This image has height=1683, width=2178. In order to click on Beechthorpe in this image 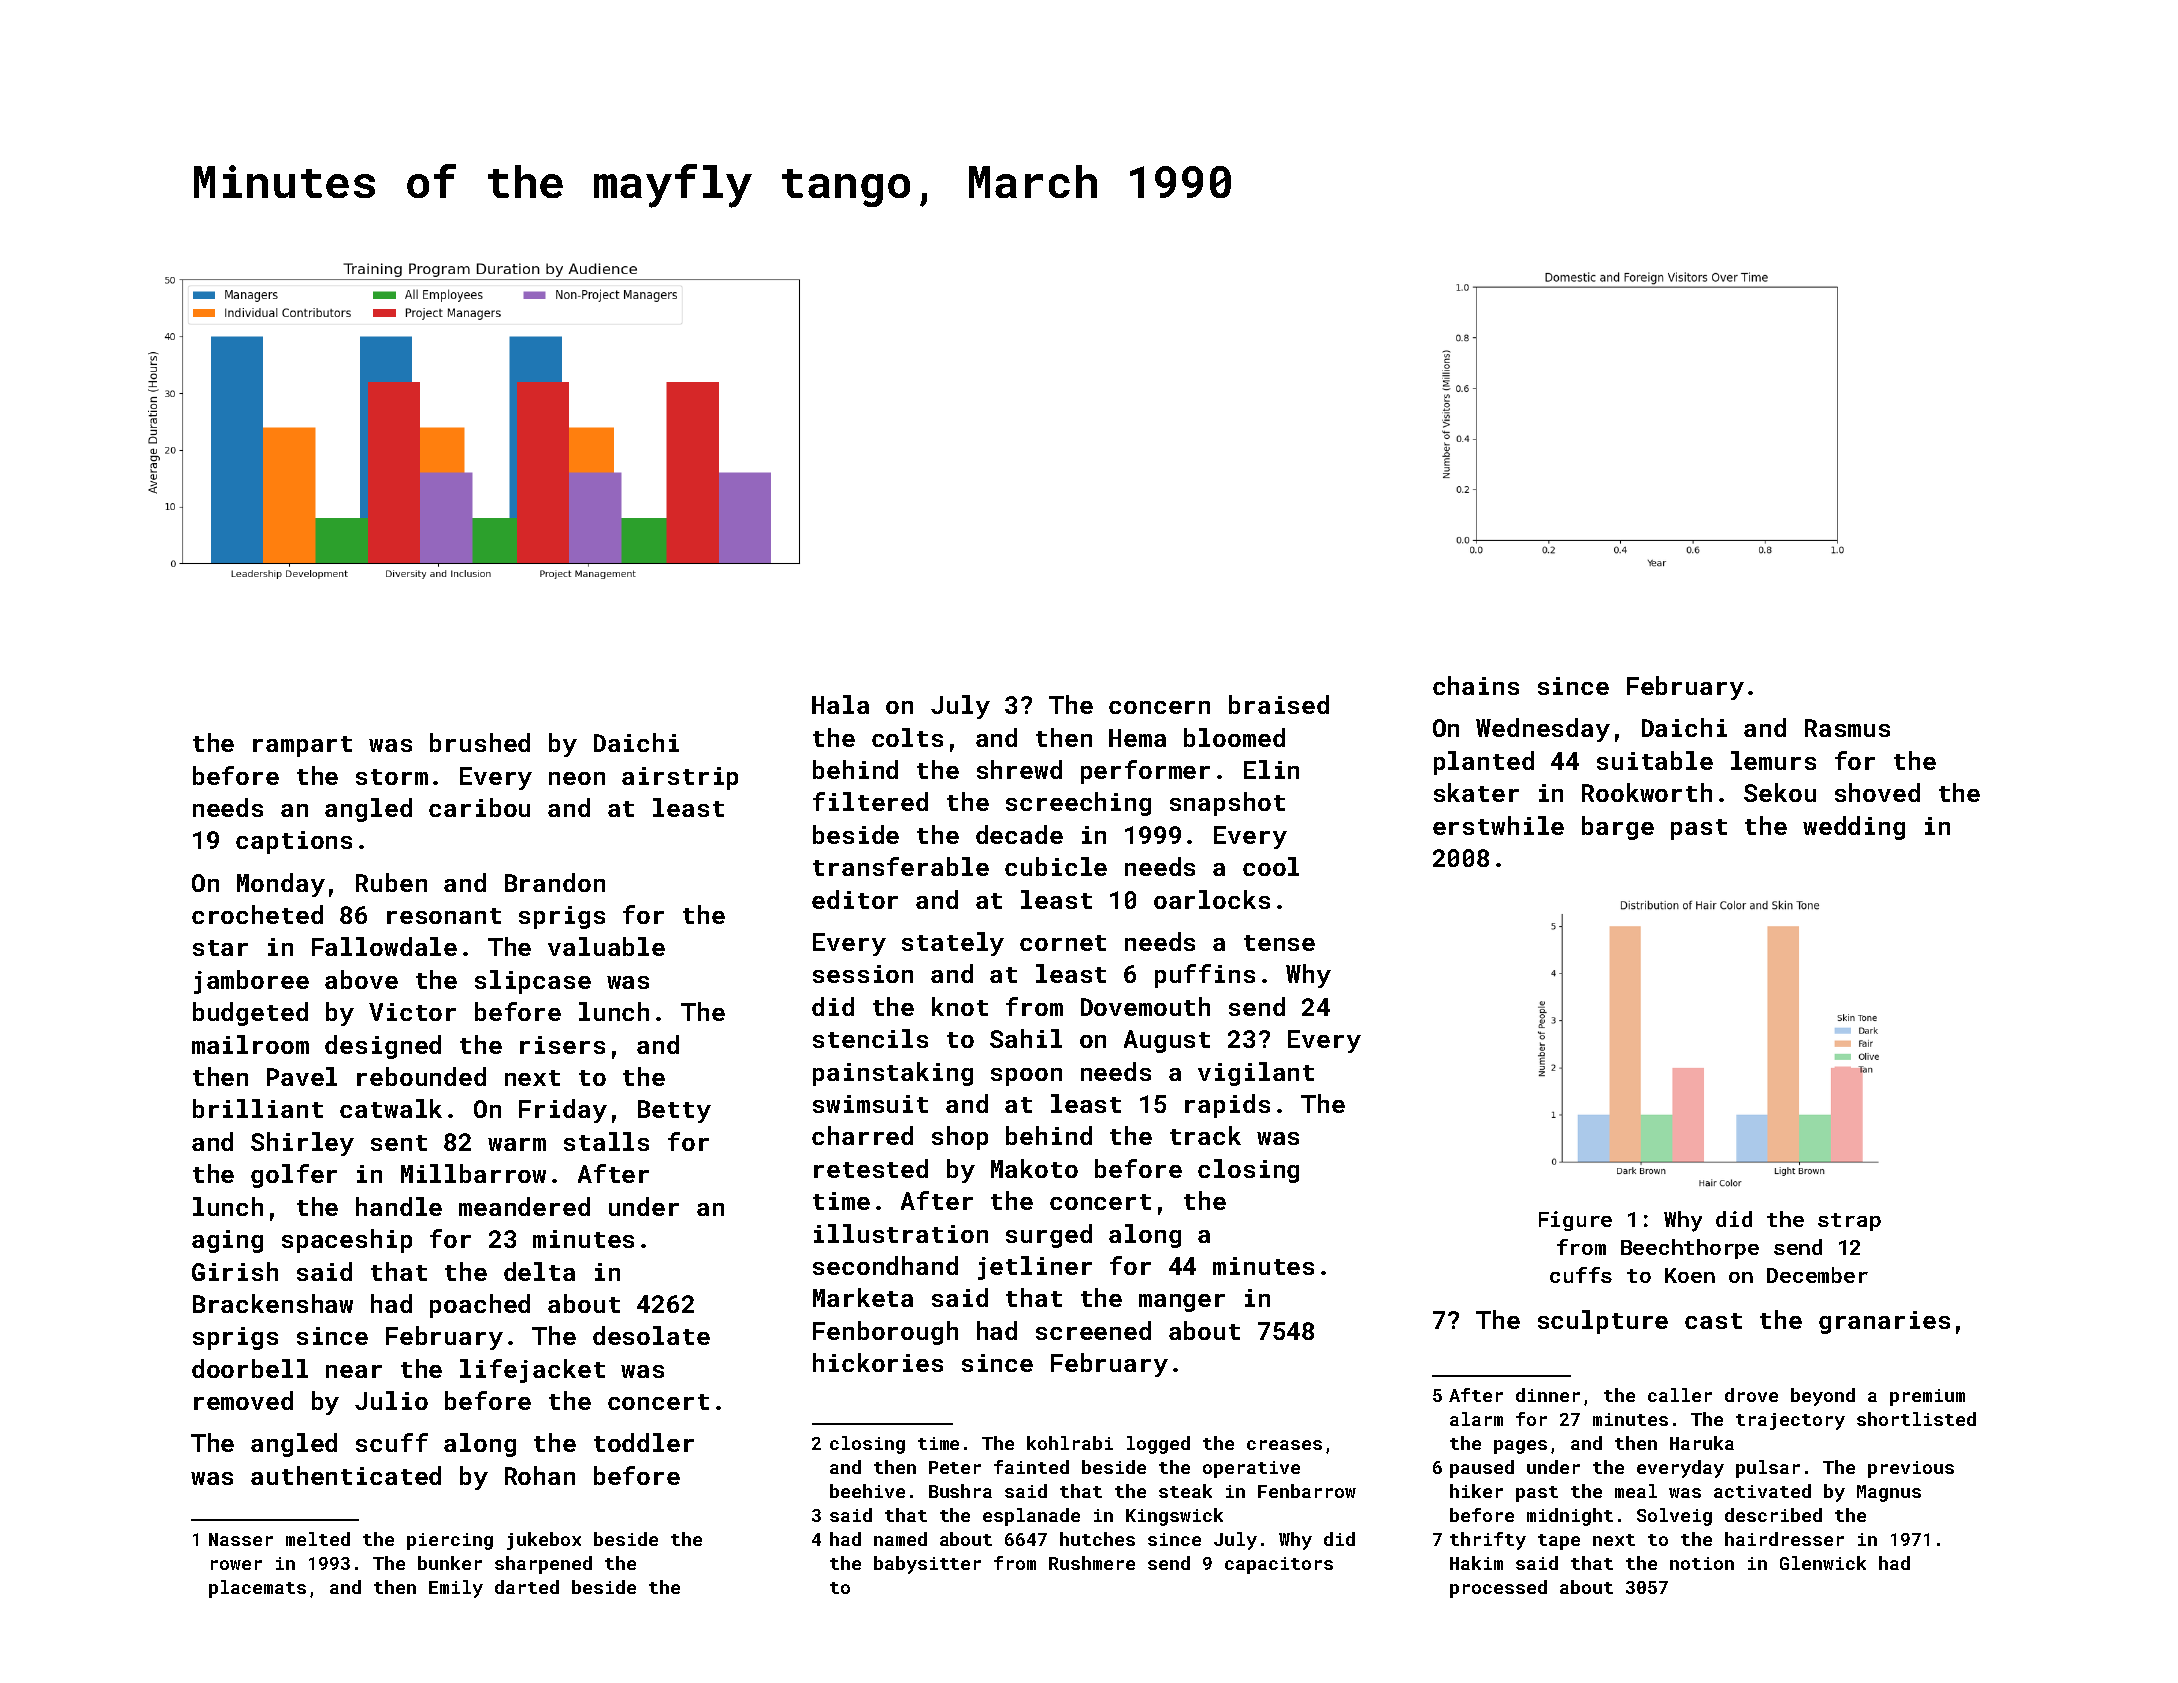, I will do `click(1690, 1249)`.
